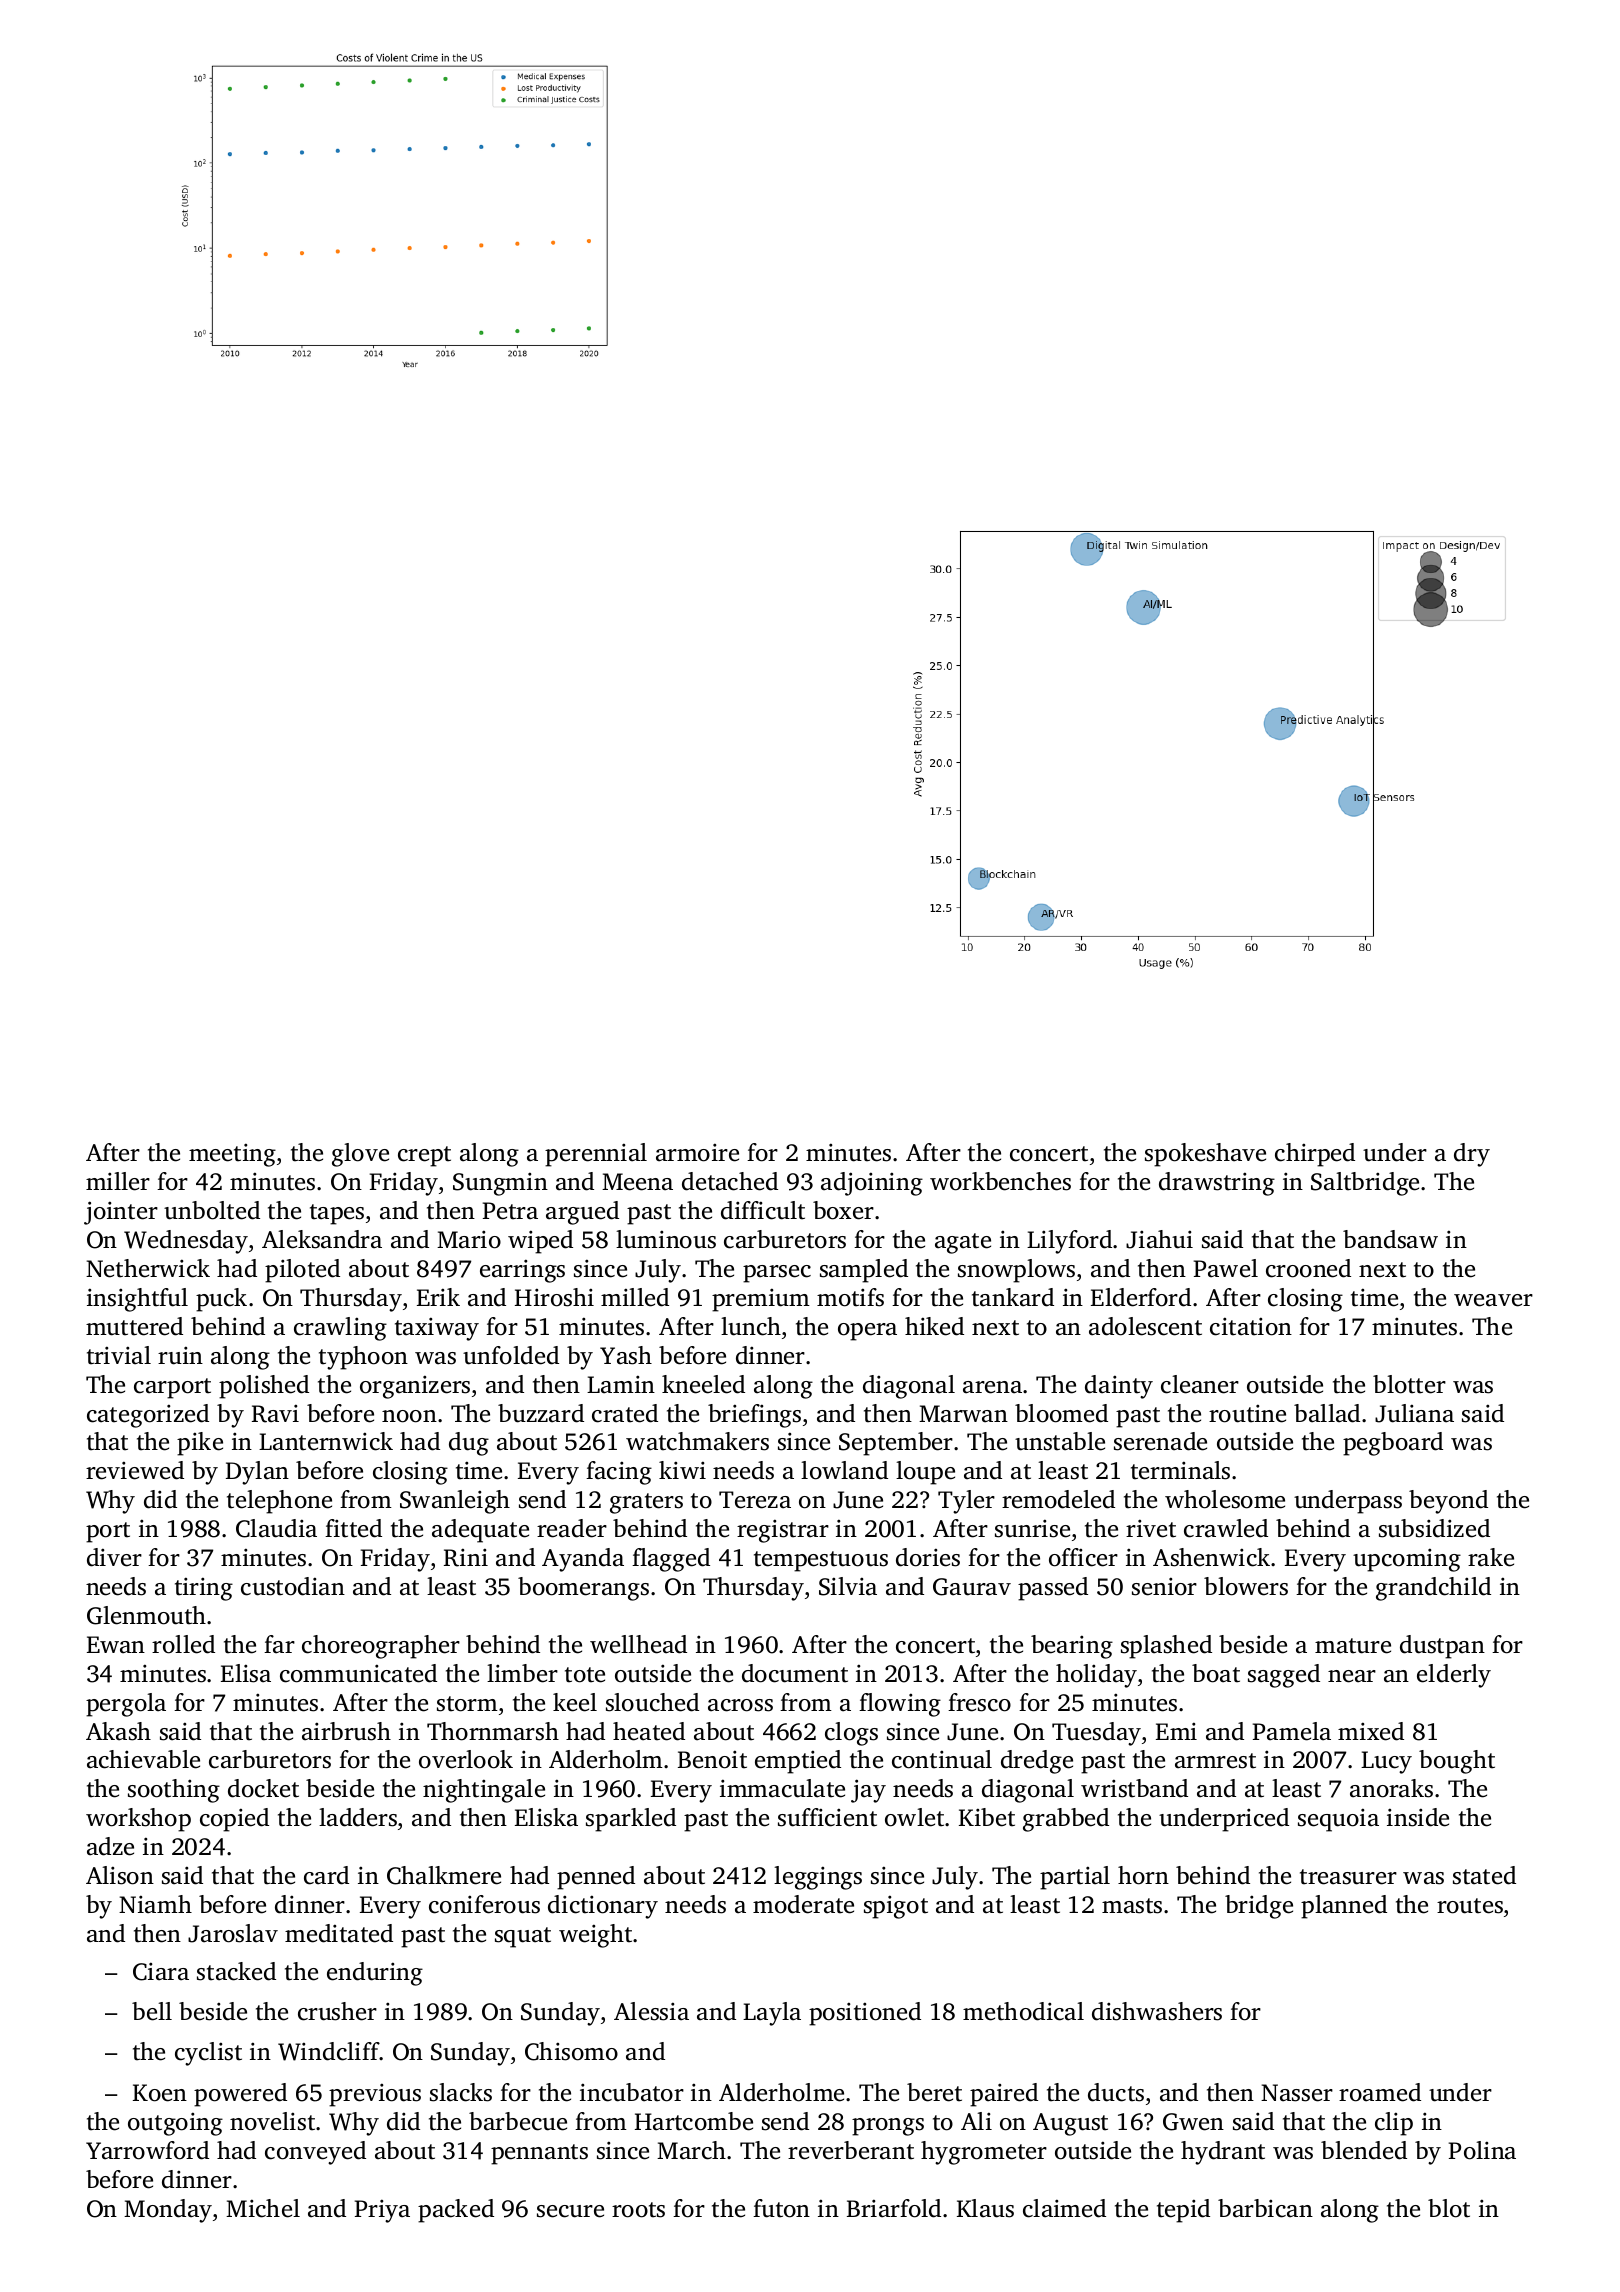 This screenshot has height=2292, width=1620. Describe the element at coordinates (121, 1213) in the screenshot. I see `jointer` at that location.
